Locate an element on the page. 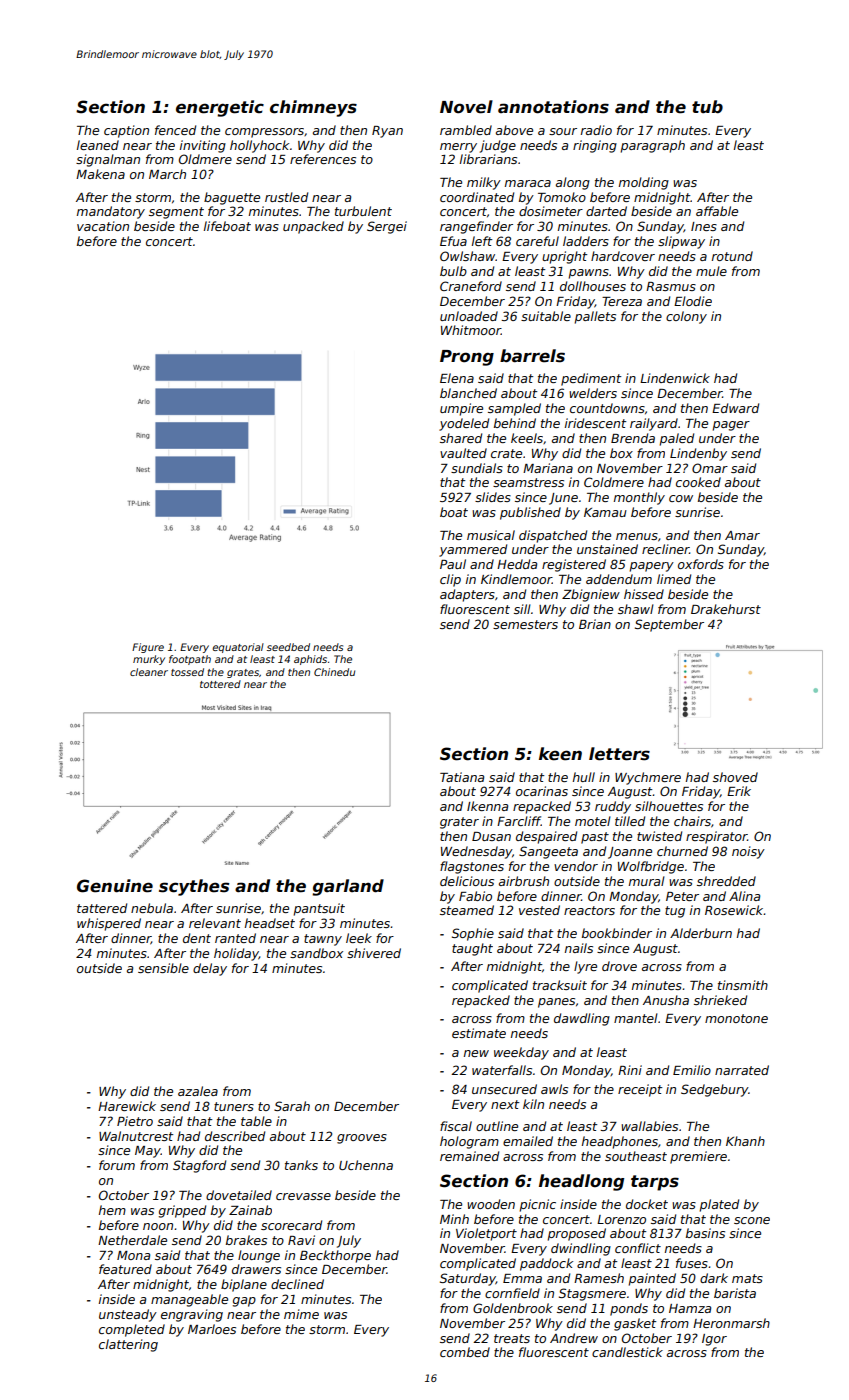 This page has height=1400, width=849. dollhouses is located at coordinates (593, 286).
